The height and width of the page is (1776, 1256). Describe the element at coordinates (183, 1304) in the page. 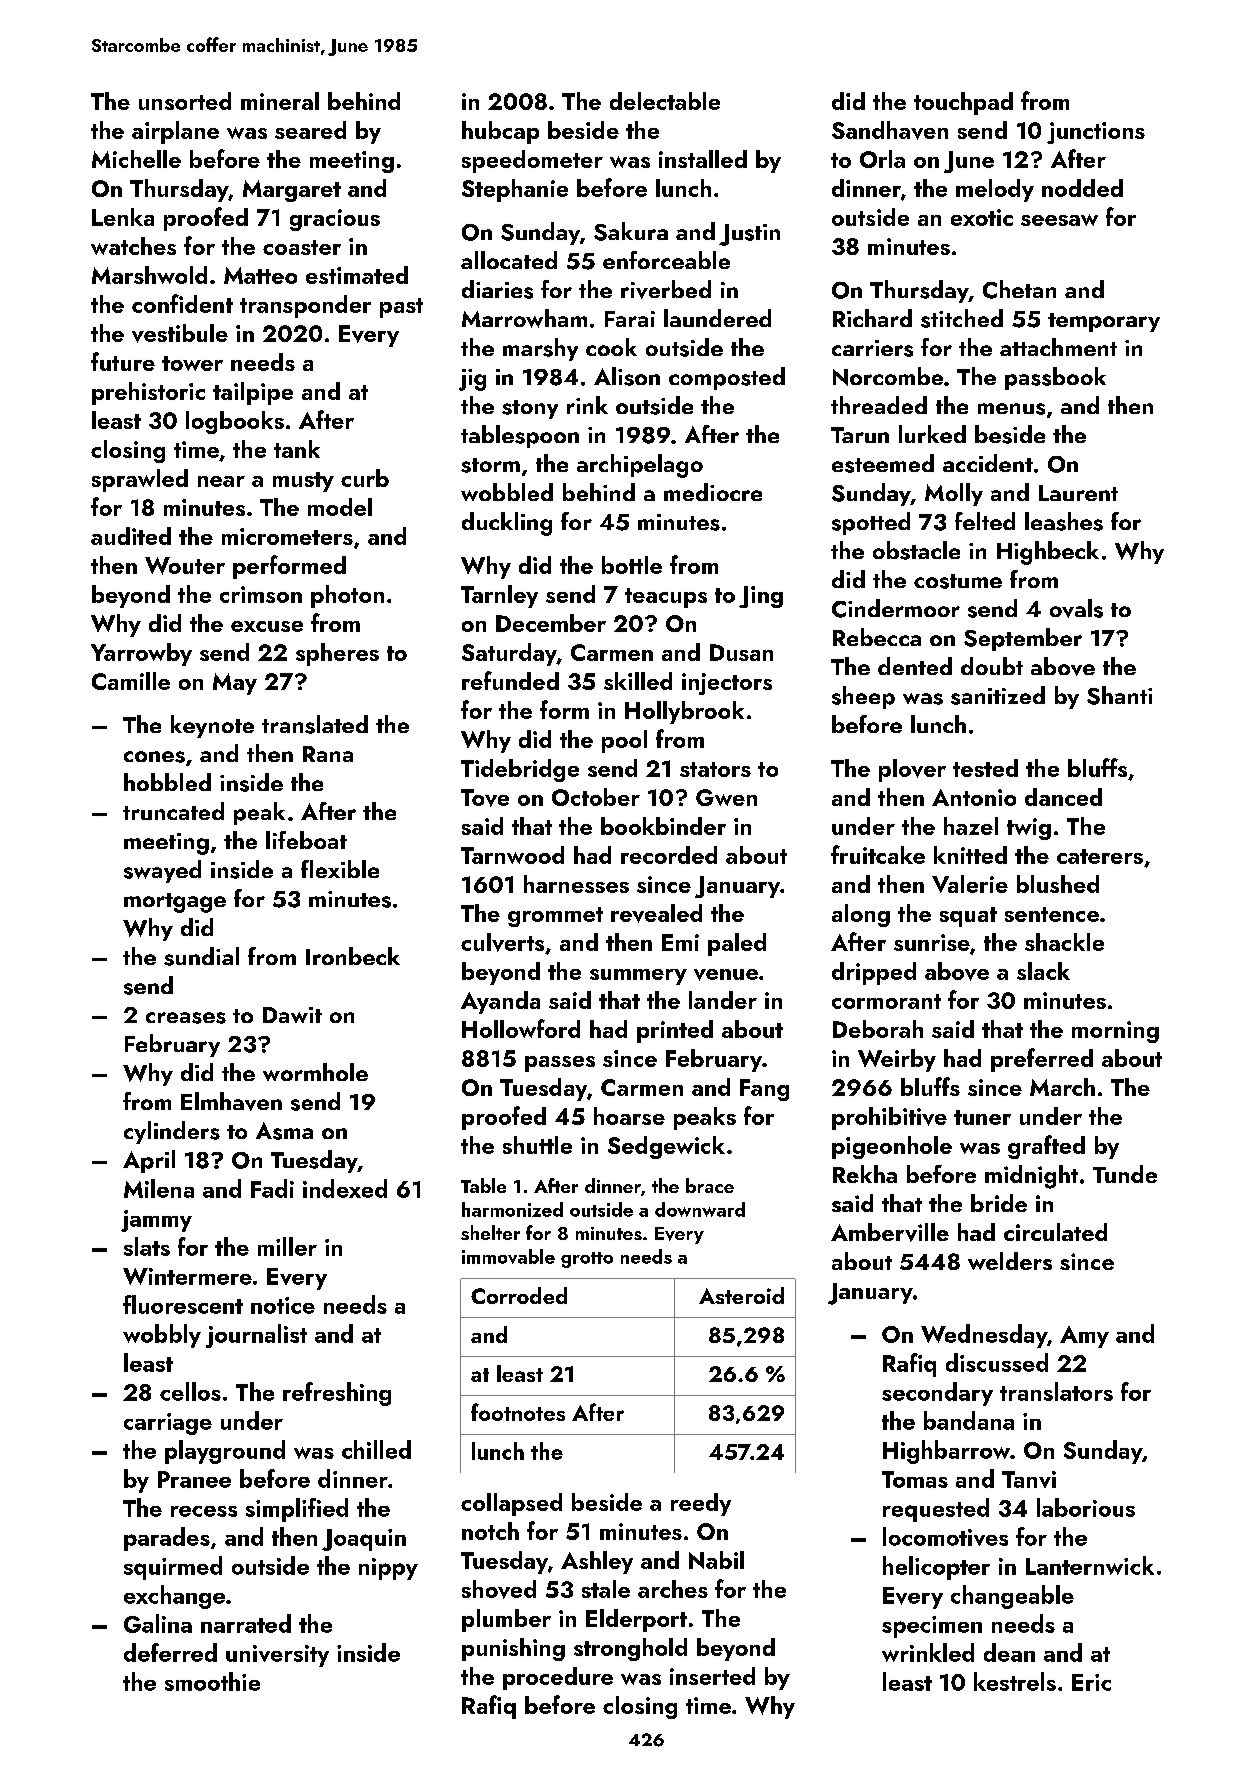

I see `fluorescent` at that location.
